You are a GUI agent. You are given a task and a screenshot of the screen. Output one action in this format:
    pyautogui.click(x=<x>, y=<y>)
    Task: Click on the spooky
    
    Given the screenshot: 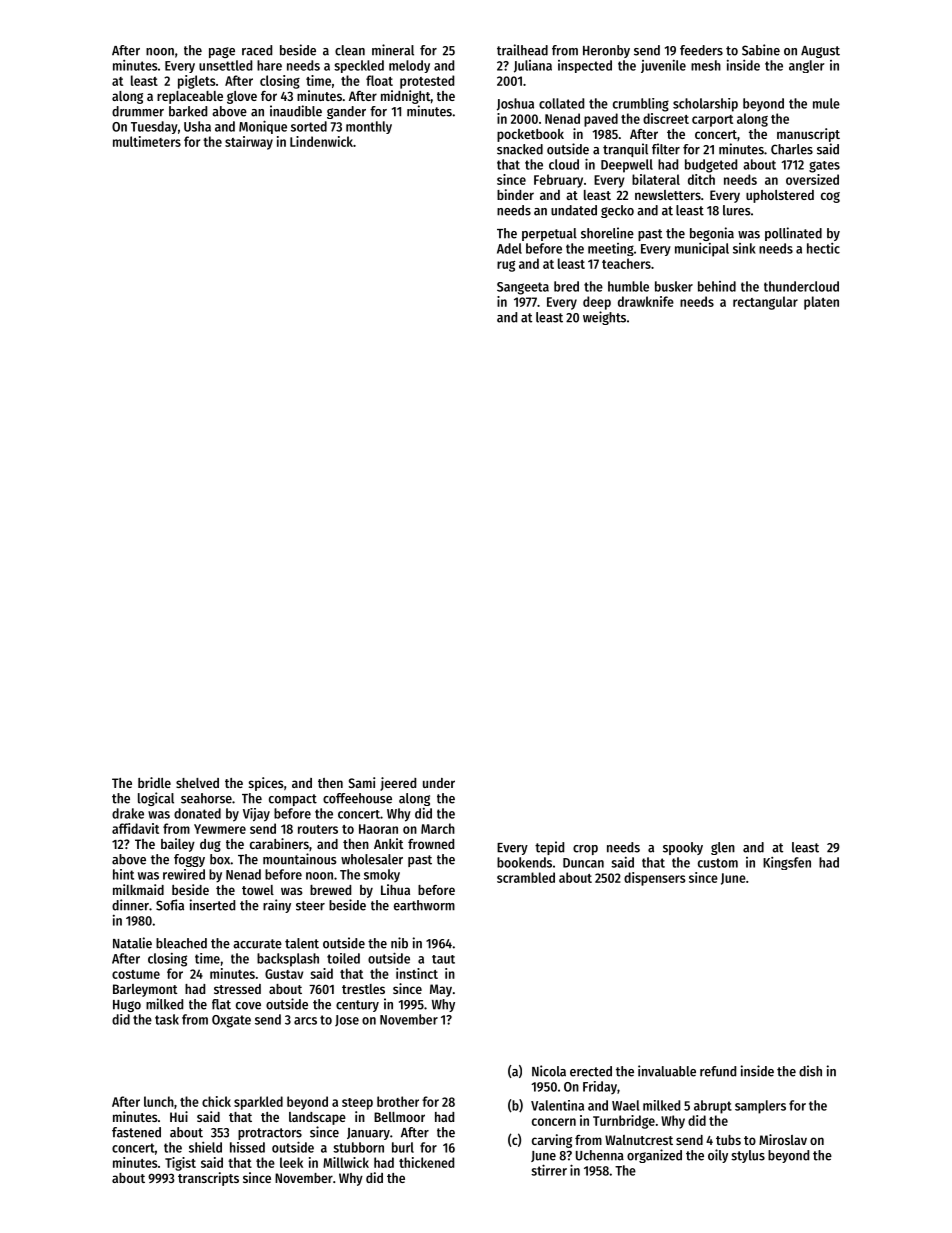 What is the action you would take?
    pyautogui.click(x=683, y=848)
